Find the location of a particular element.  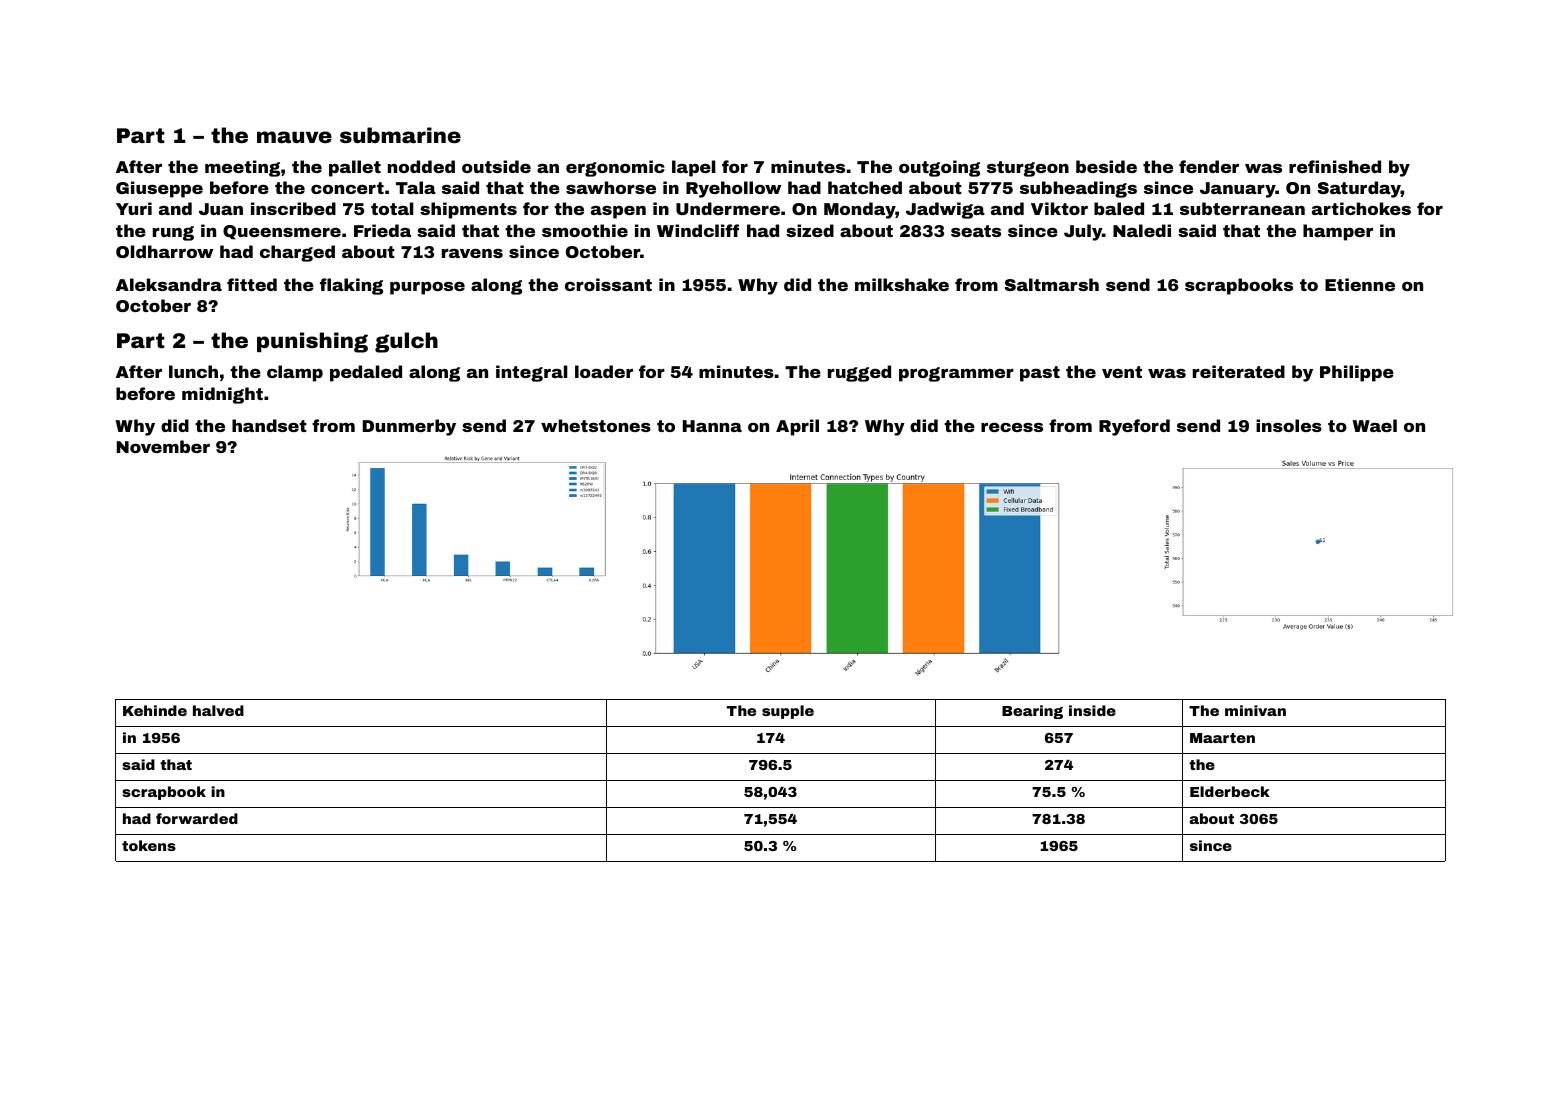

artichokes is located at coordinates (1361, 208).
